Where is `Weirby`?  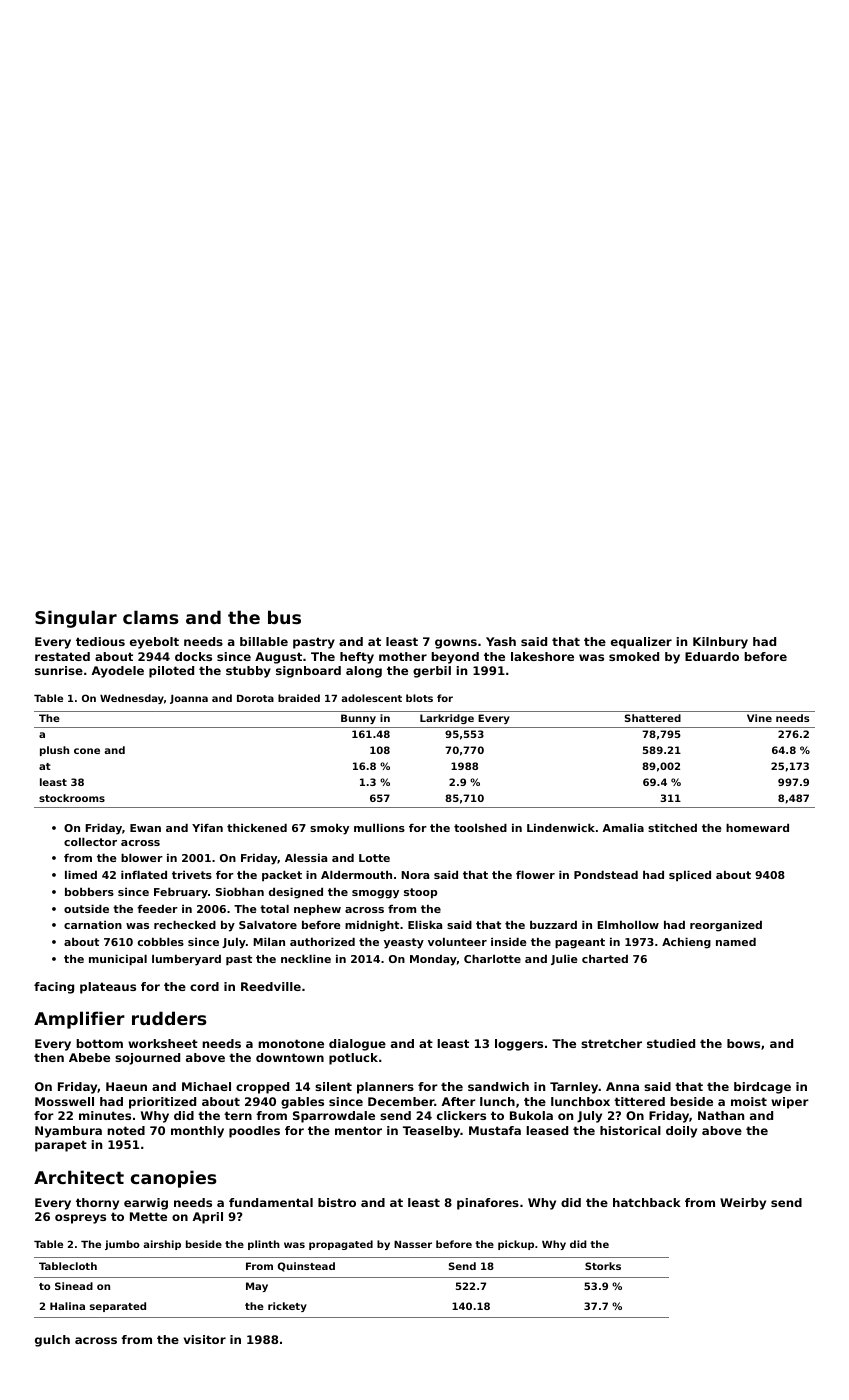 Weirby is located at coordinates (743, 1204).
